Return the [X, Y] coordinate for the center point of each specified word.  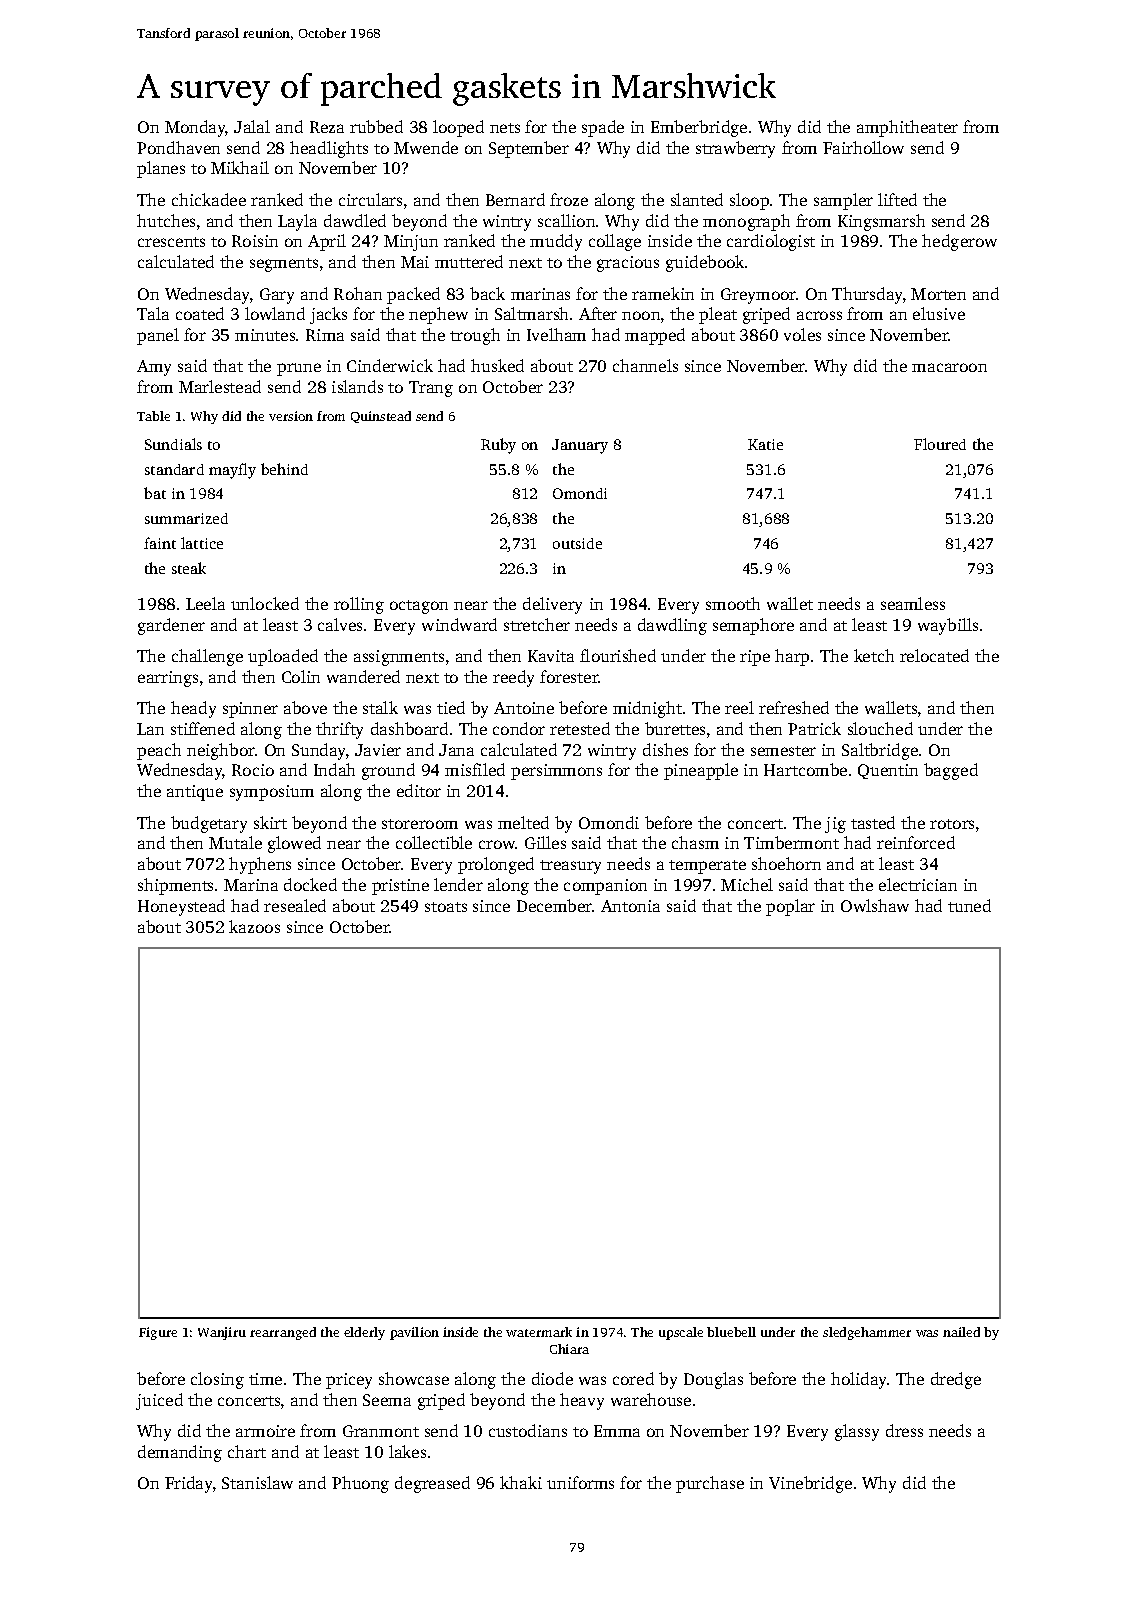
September [529, 149]
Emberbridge [699, 128]
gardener [171, 626]
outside [577, 543]
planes [161, 169]
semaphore [753, 626]
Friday [188, 1484]
